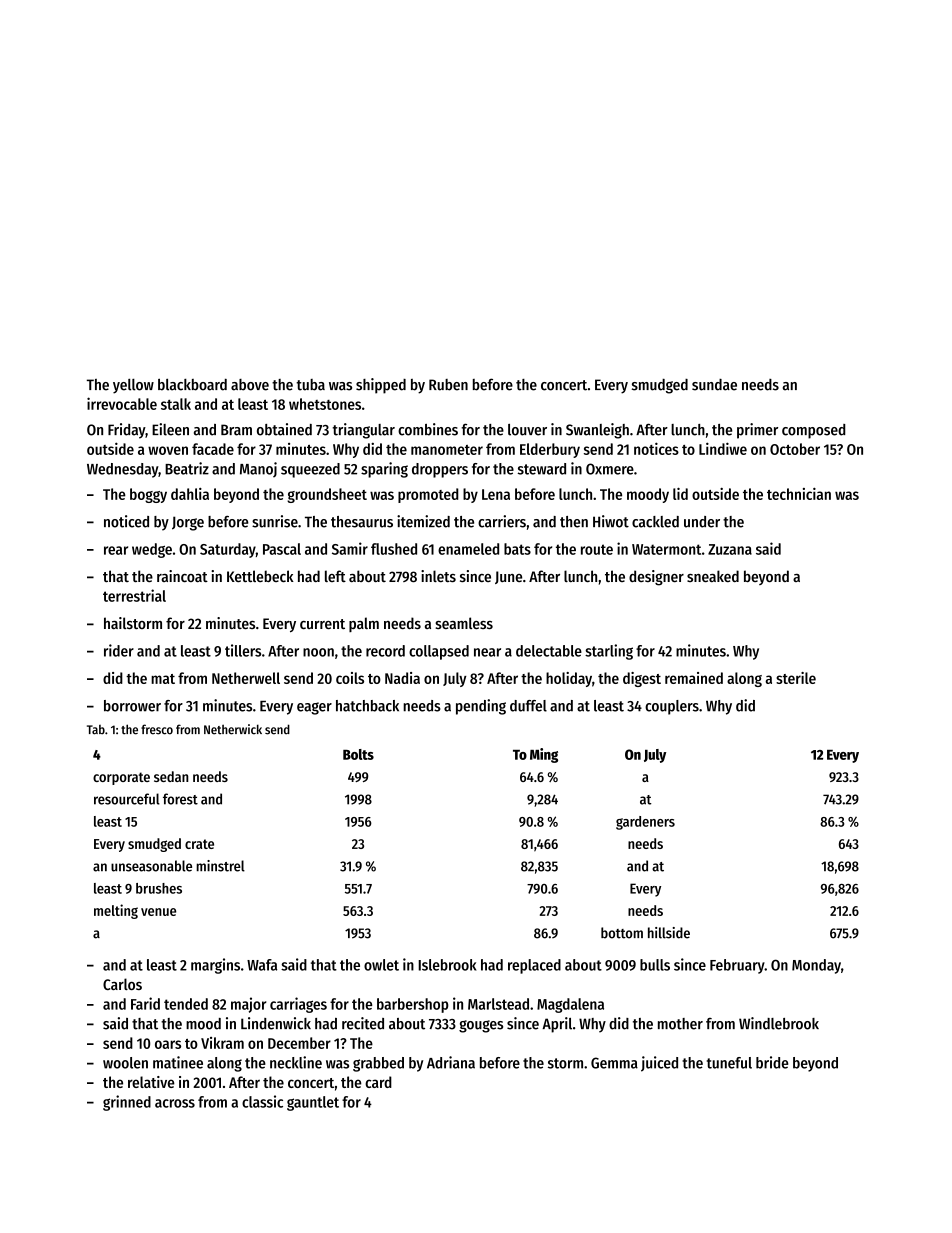  Describe the element at coordinates (358, 754) in the screenshot. I see `Bolts` at that location.
